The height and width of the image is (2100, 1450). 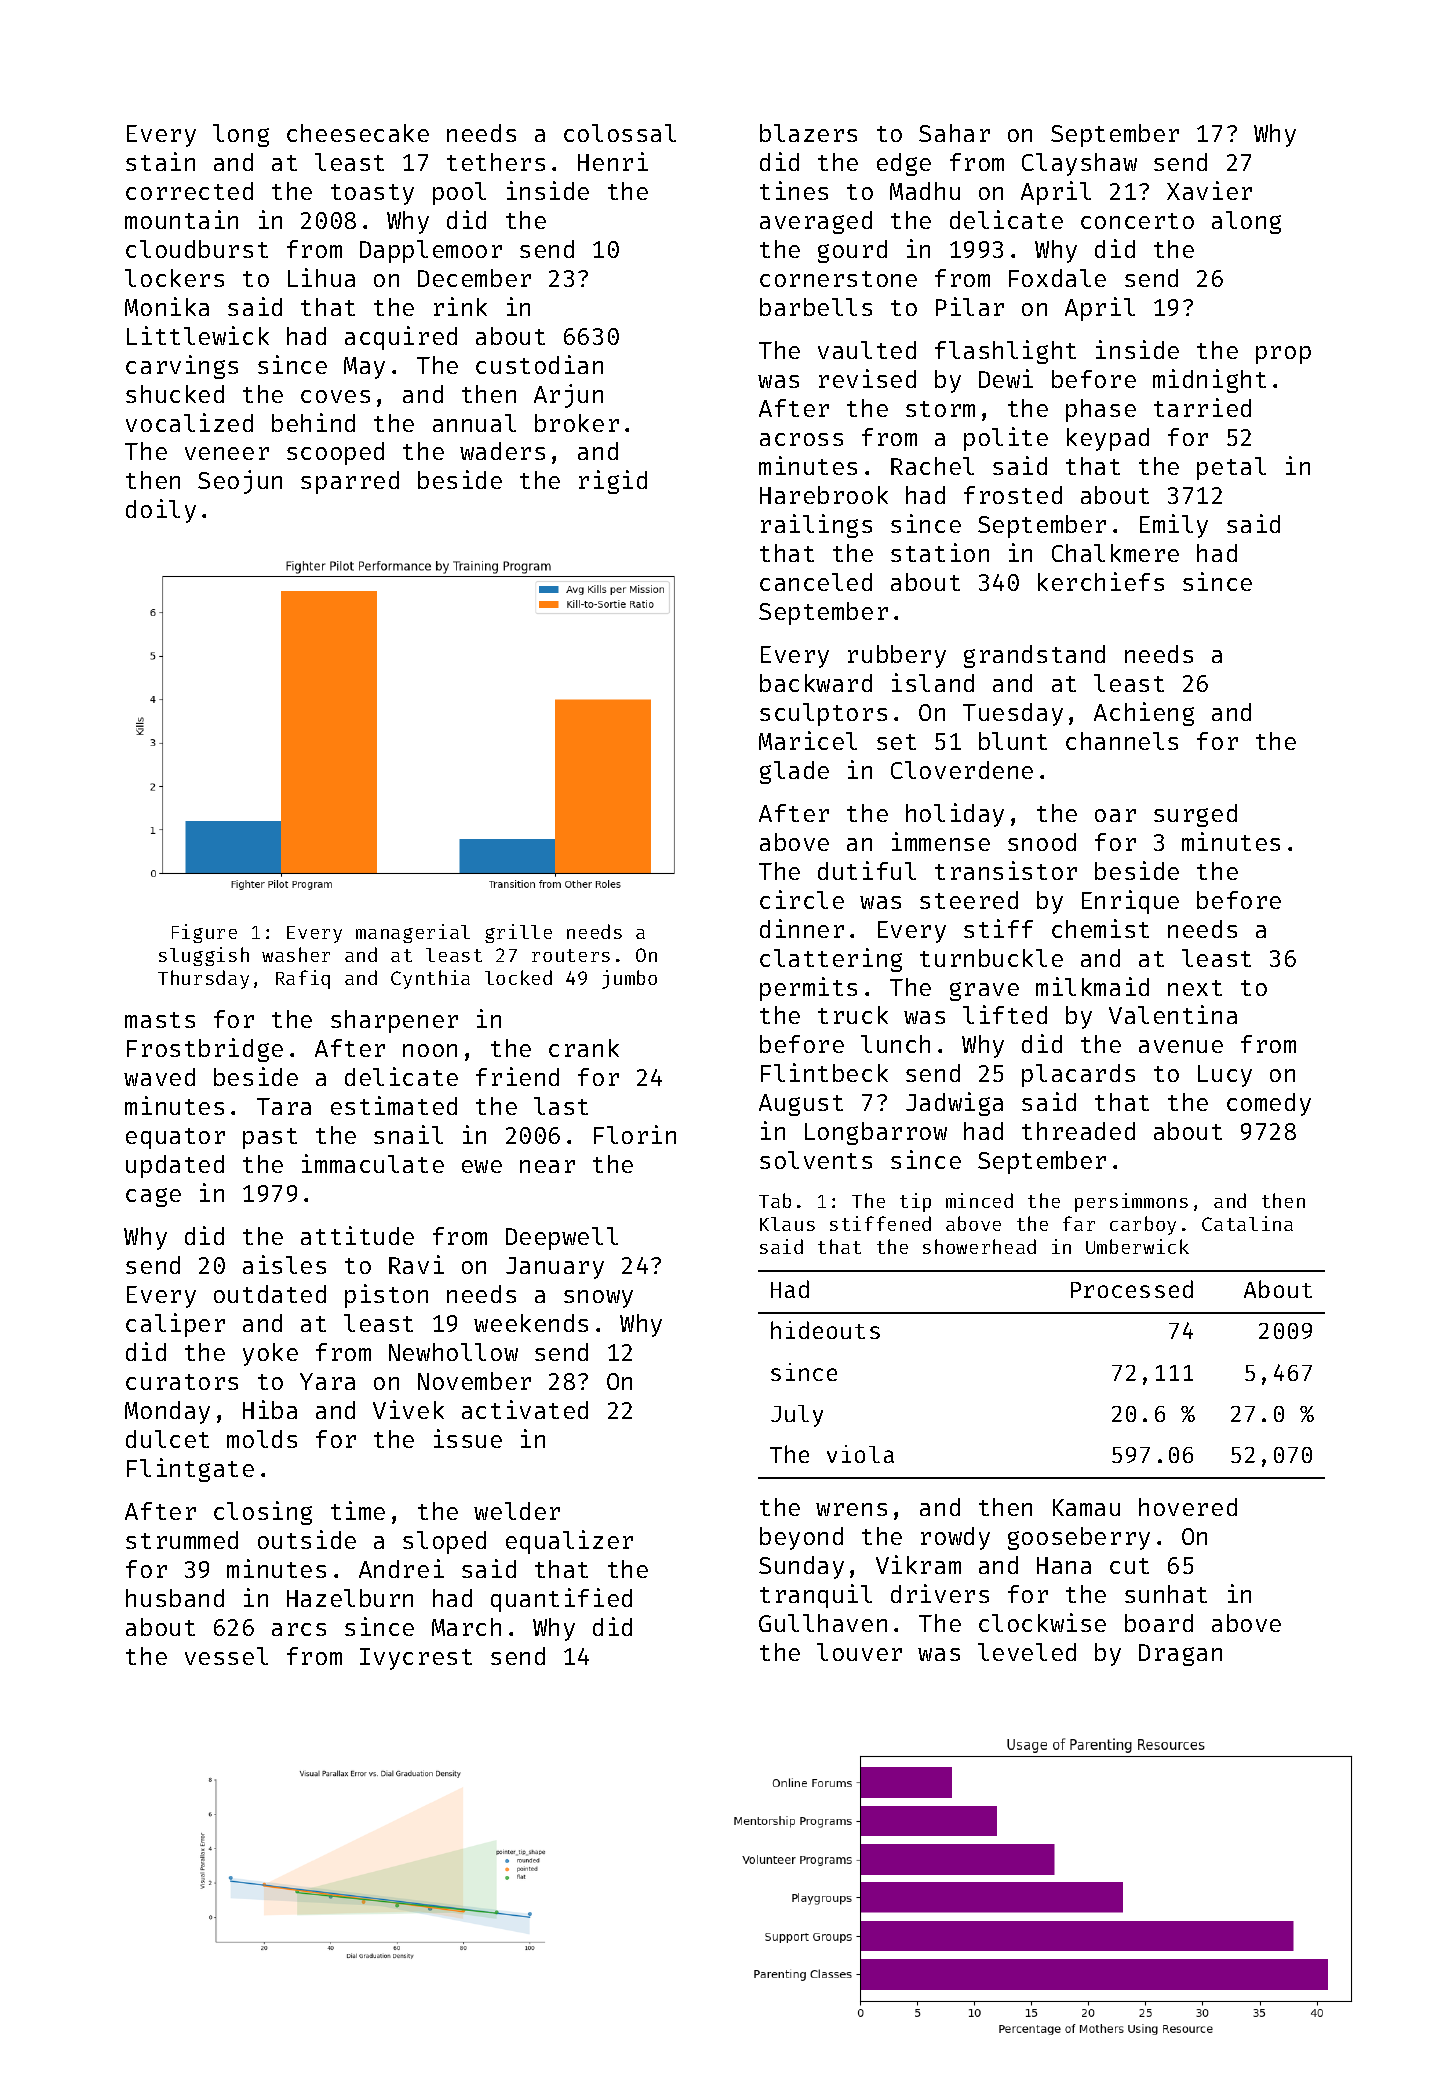 What do you see at coordinates (1064, 1565) in the image?
I see `Hana` at bounding box center [1064, 1565].
